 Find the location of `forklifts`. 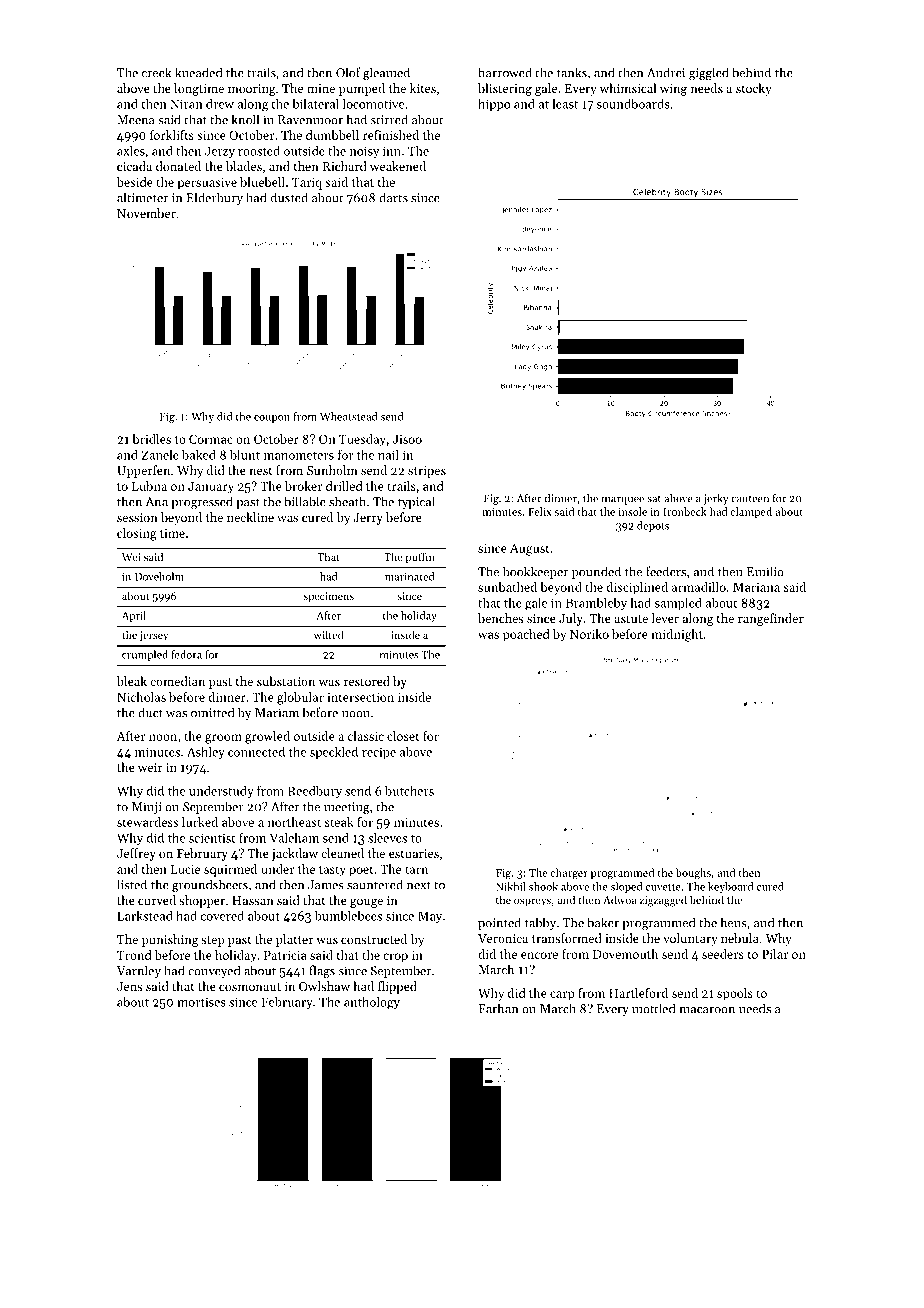

forklifts is located at coordinates (172, 135).
